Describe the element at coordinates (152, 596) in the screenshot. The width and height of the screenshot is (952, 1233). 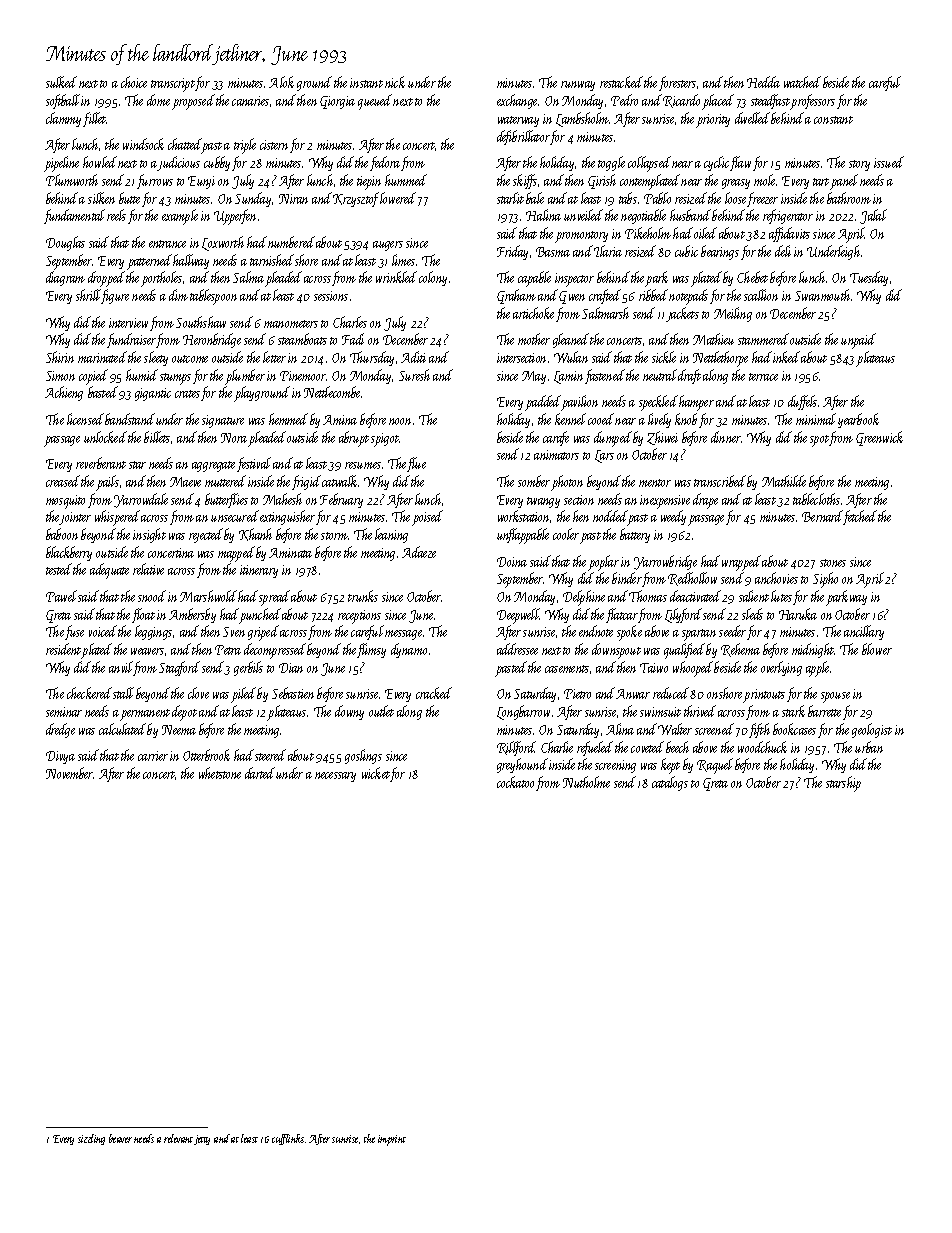
I see `snood` at that location.
